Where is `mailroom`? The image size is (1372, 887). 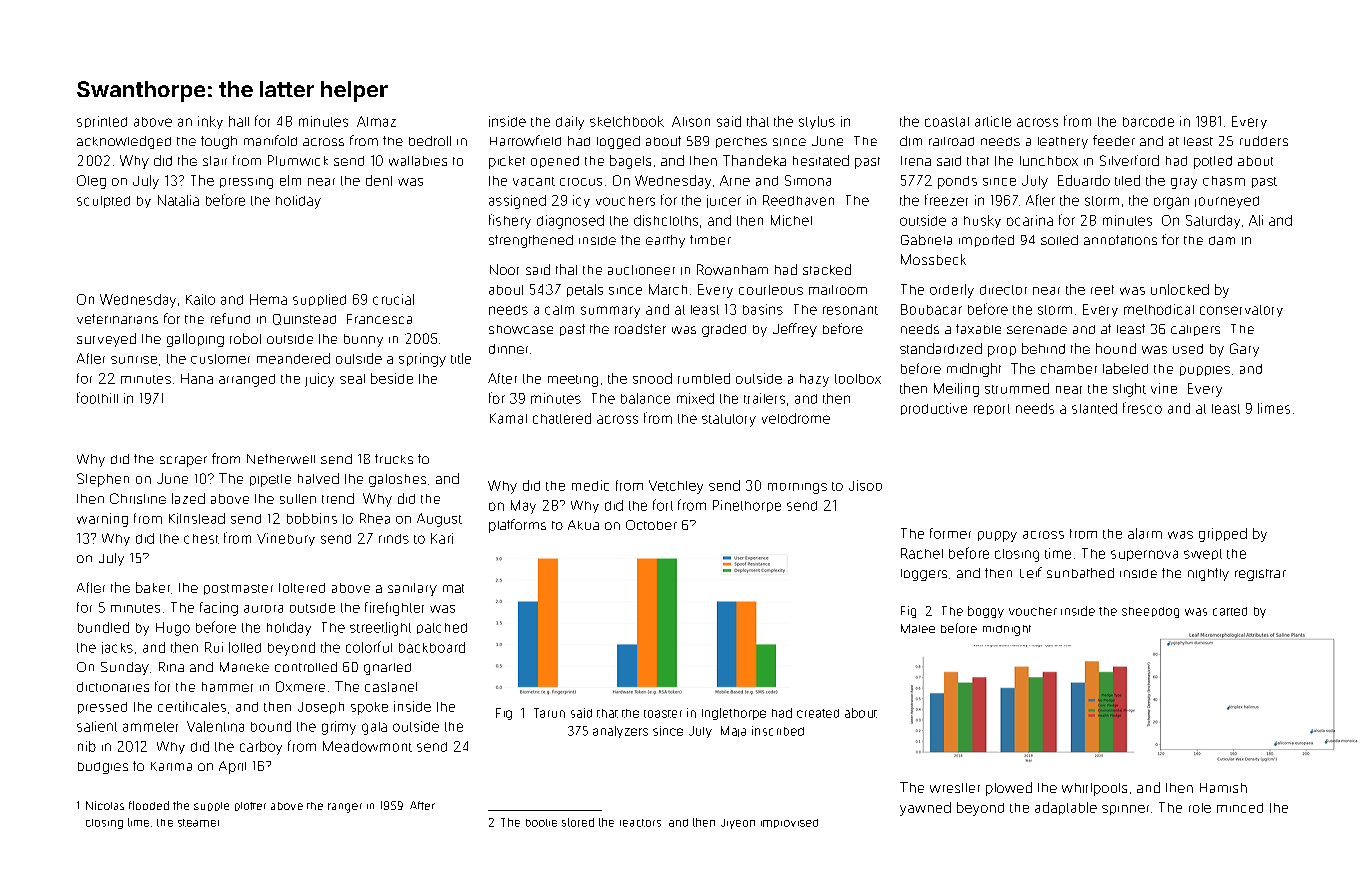 mailroom is located at coordinates (838, 290).
